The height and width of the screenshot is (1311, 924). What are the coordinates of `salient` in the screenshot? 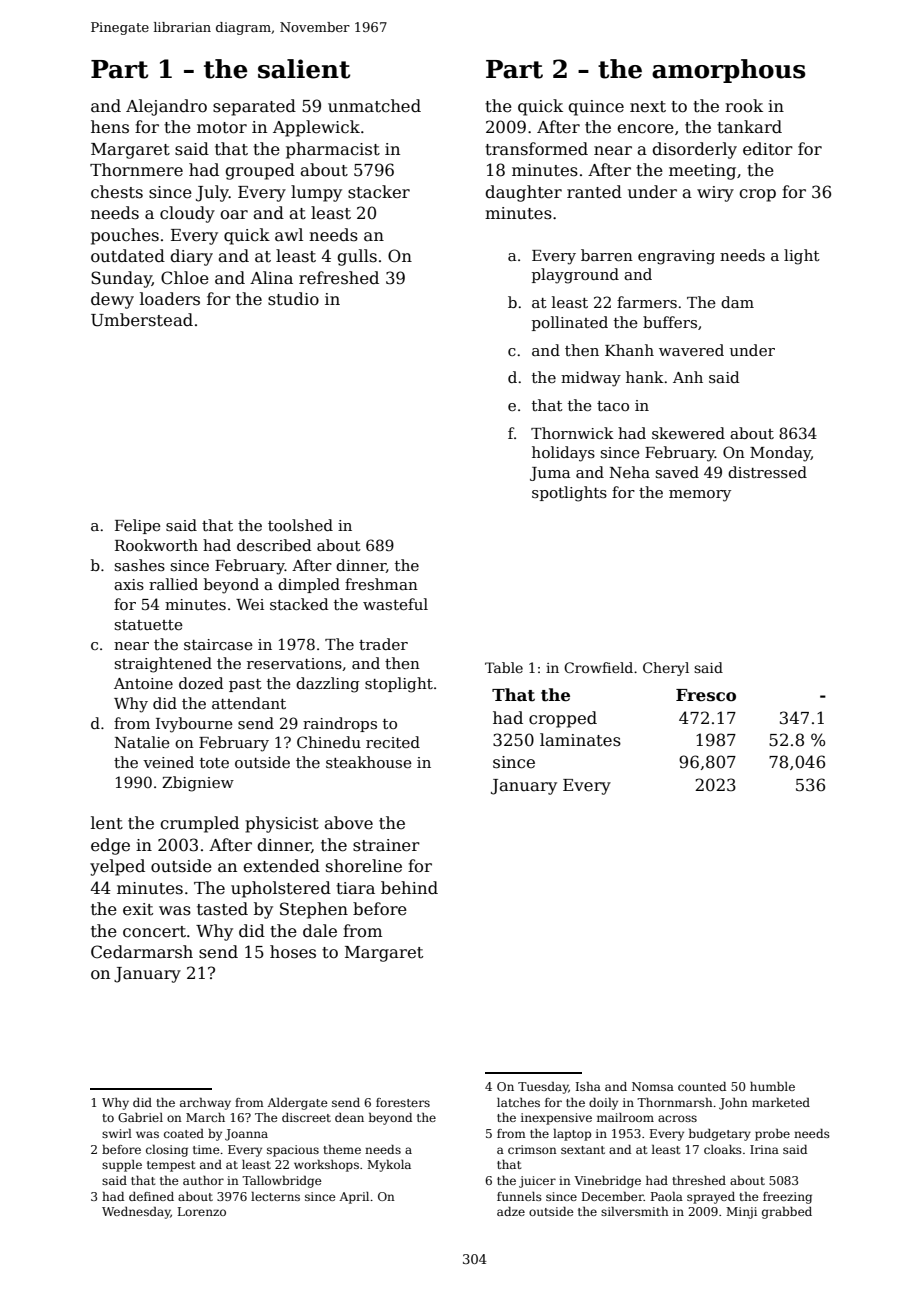 It's located at (304, 69).
